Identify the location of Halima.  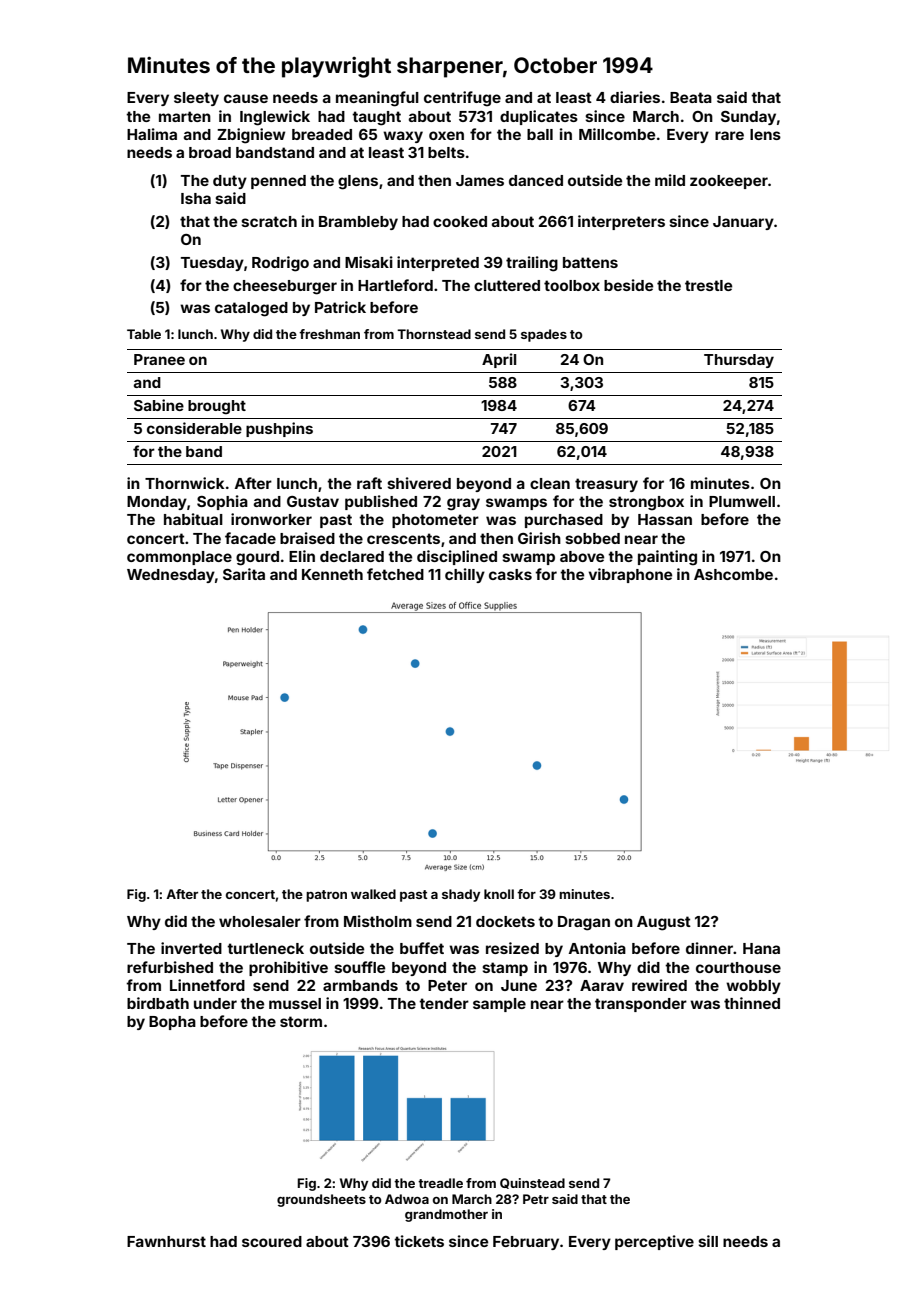
(152, 134).
